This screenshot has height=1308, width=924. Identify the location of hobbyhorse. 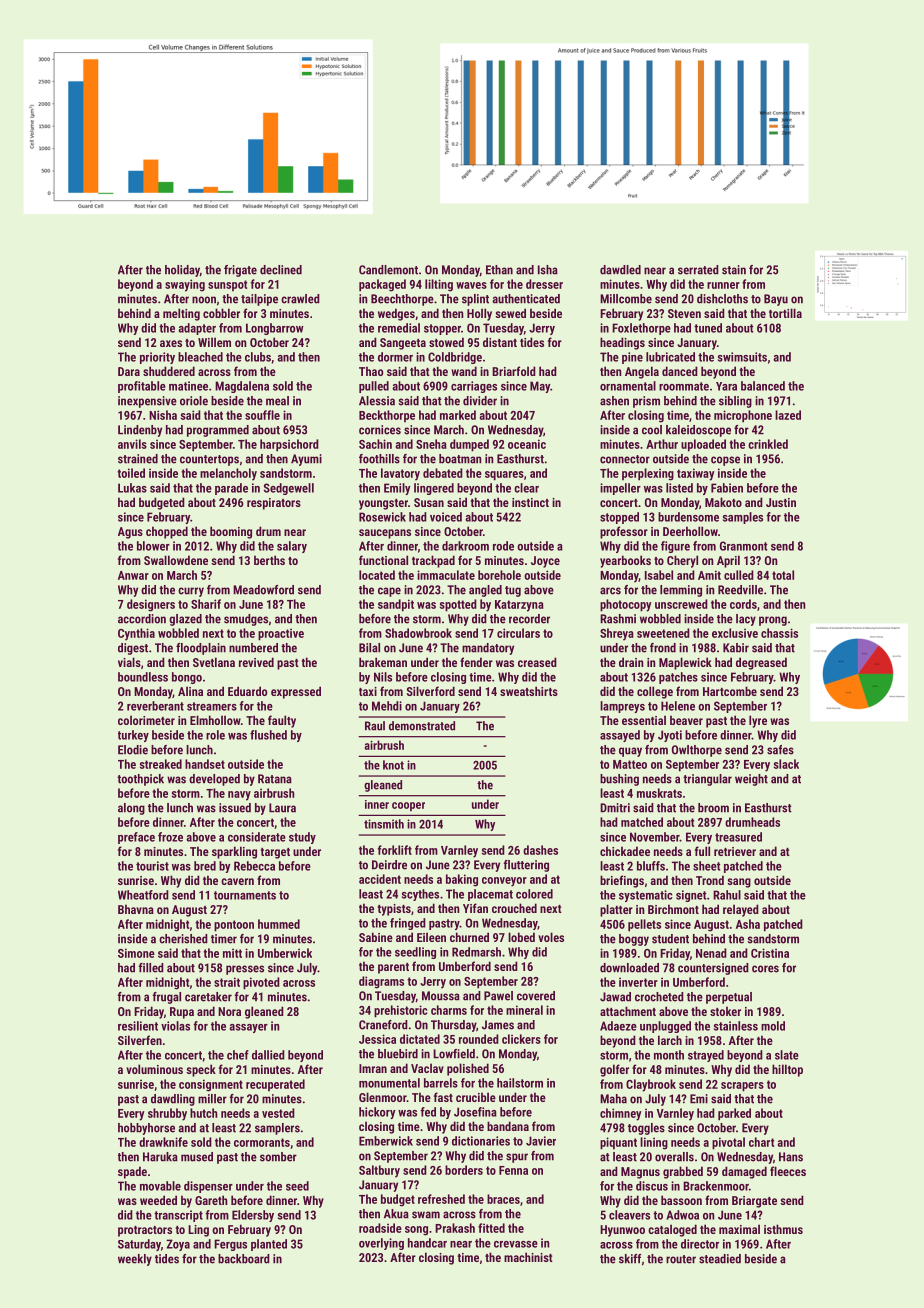
(146, 1129).
